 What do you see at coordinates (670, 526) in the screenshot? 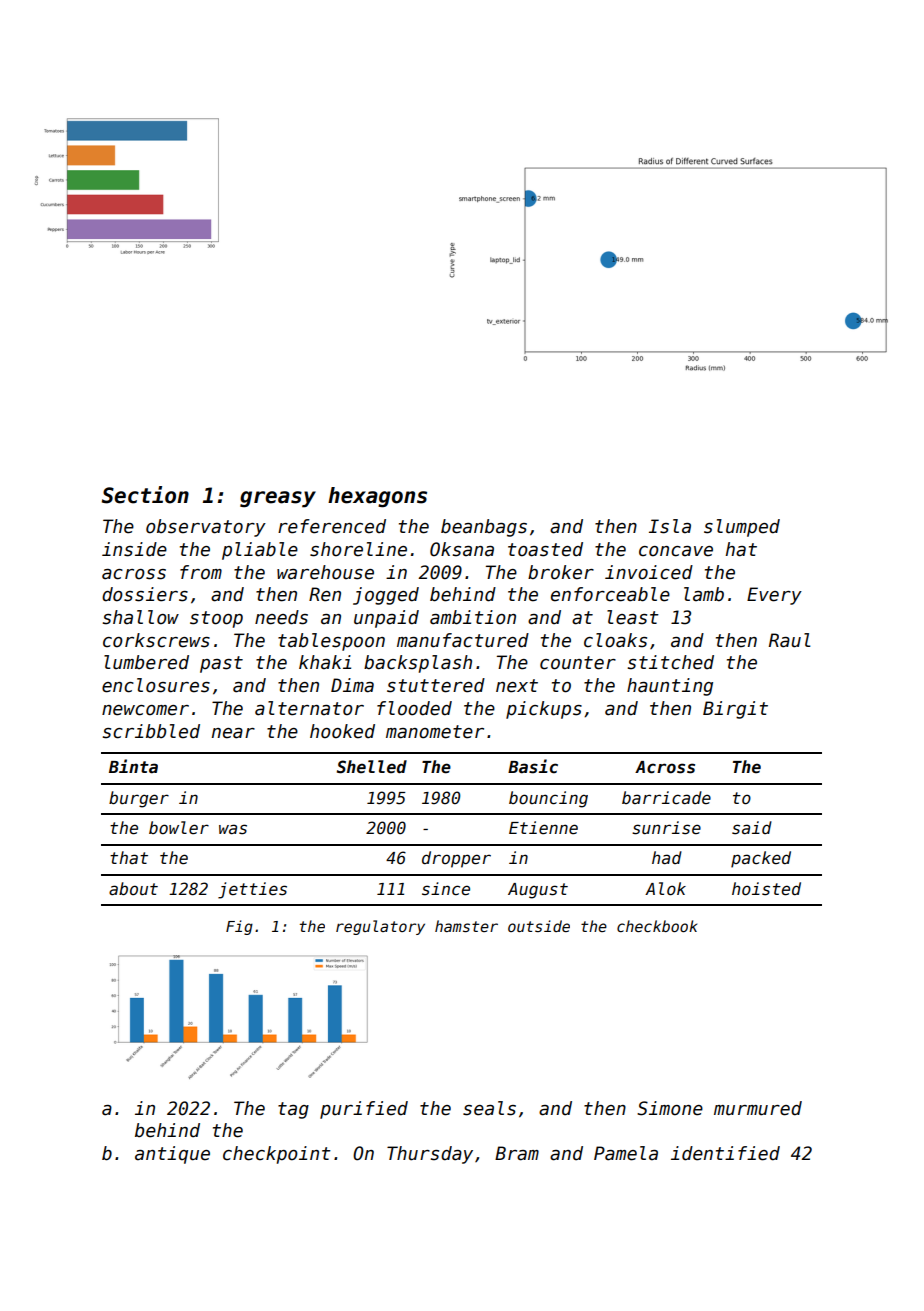
I see `Isla` at bounding box center [670, 526].
